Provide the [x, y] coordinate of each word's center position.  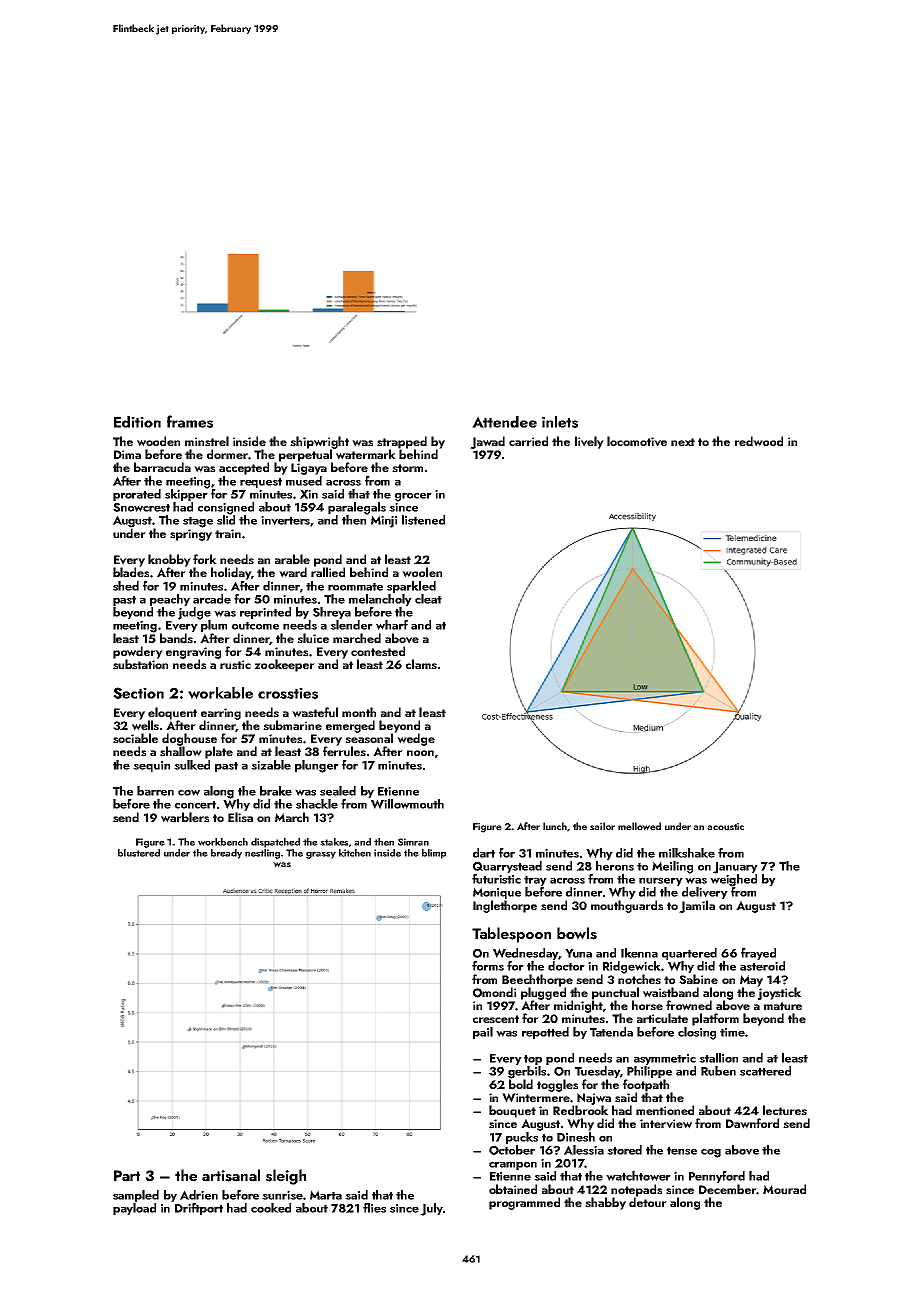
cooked [271, 1208]
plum [214, 626]
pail [483, 1033]
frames [190, 421]
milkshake [687, 853]
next [683, 442]
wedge [416, 739]
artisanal [231, 1175]
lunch [555, 826]
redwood [759, 441]
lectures [785, 1110]
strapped [402, 442]
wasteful [315, 712]
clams [421, 664]
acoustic [725, 826]
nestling [262, 854]
